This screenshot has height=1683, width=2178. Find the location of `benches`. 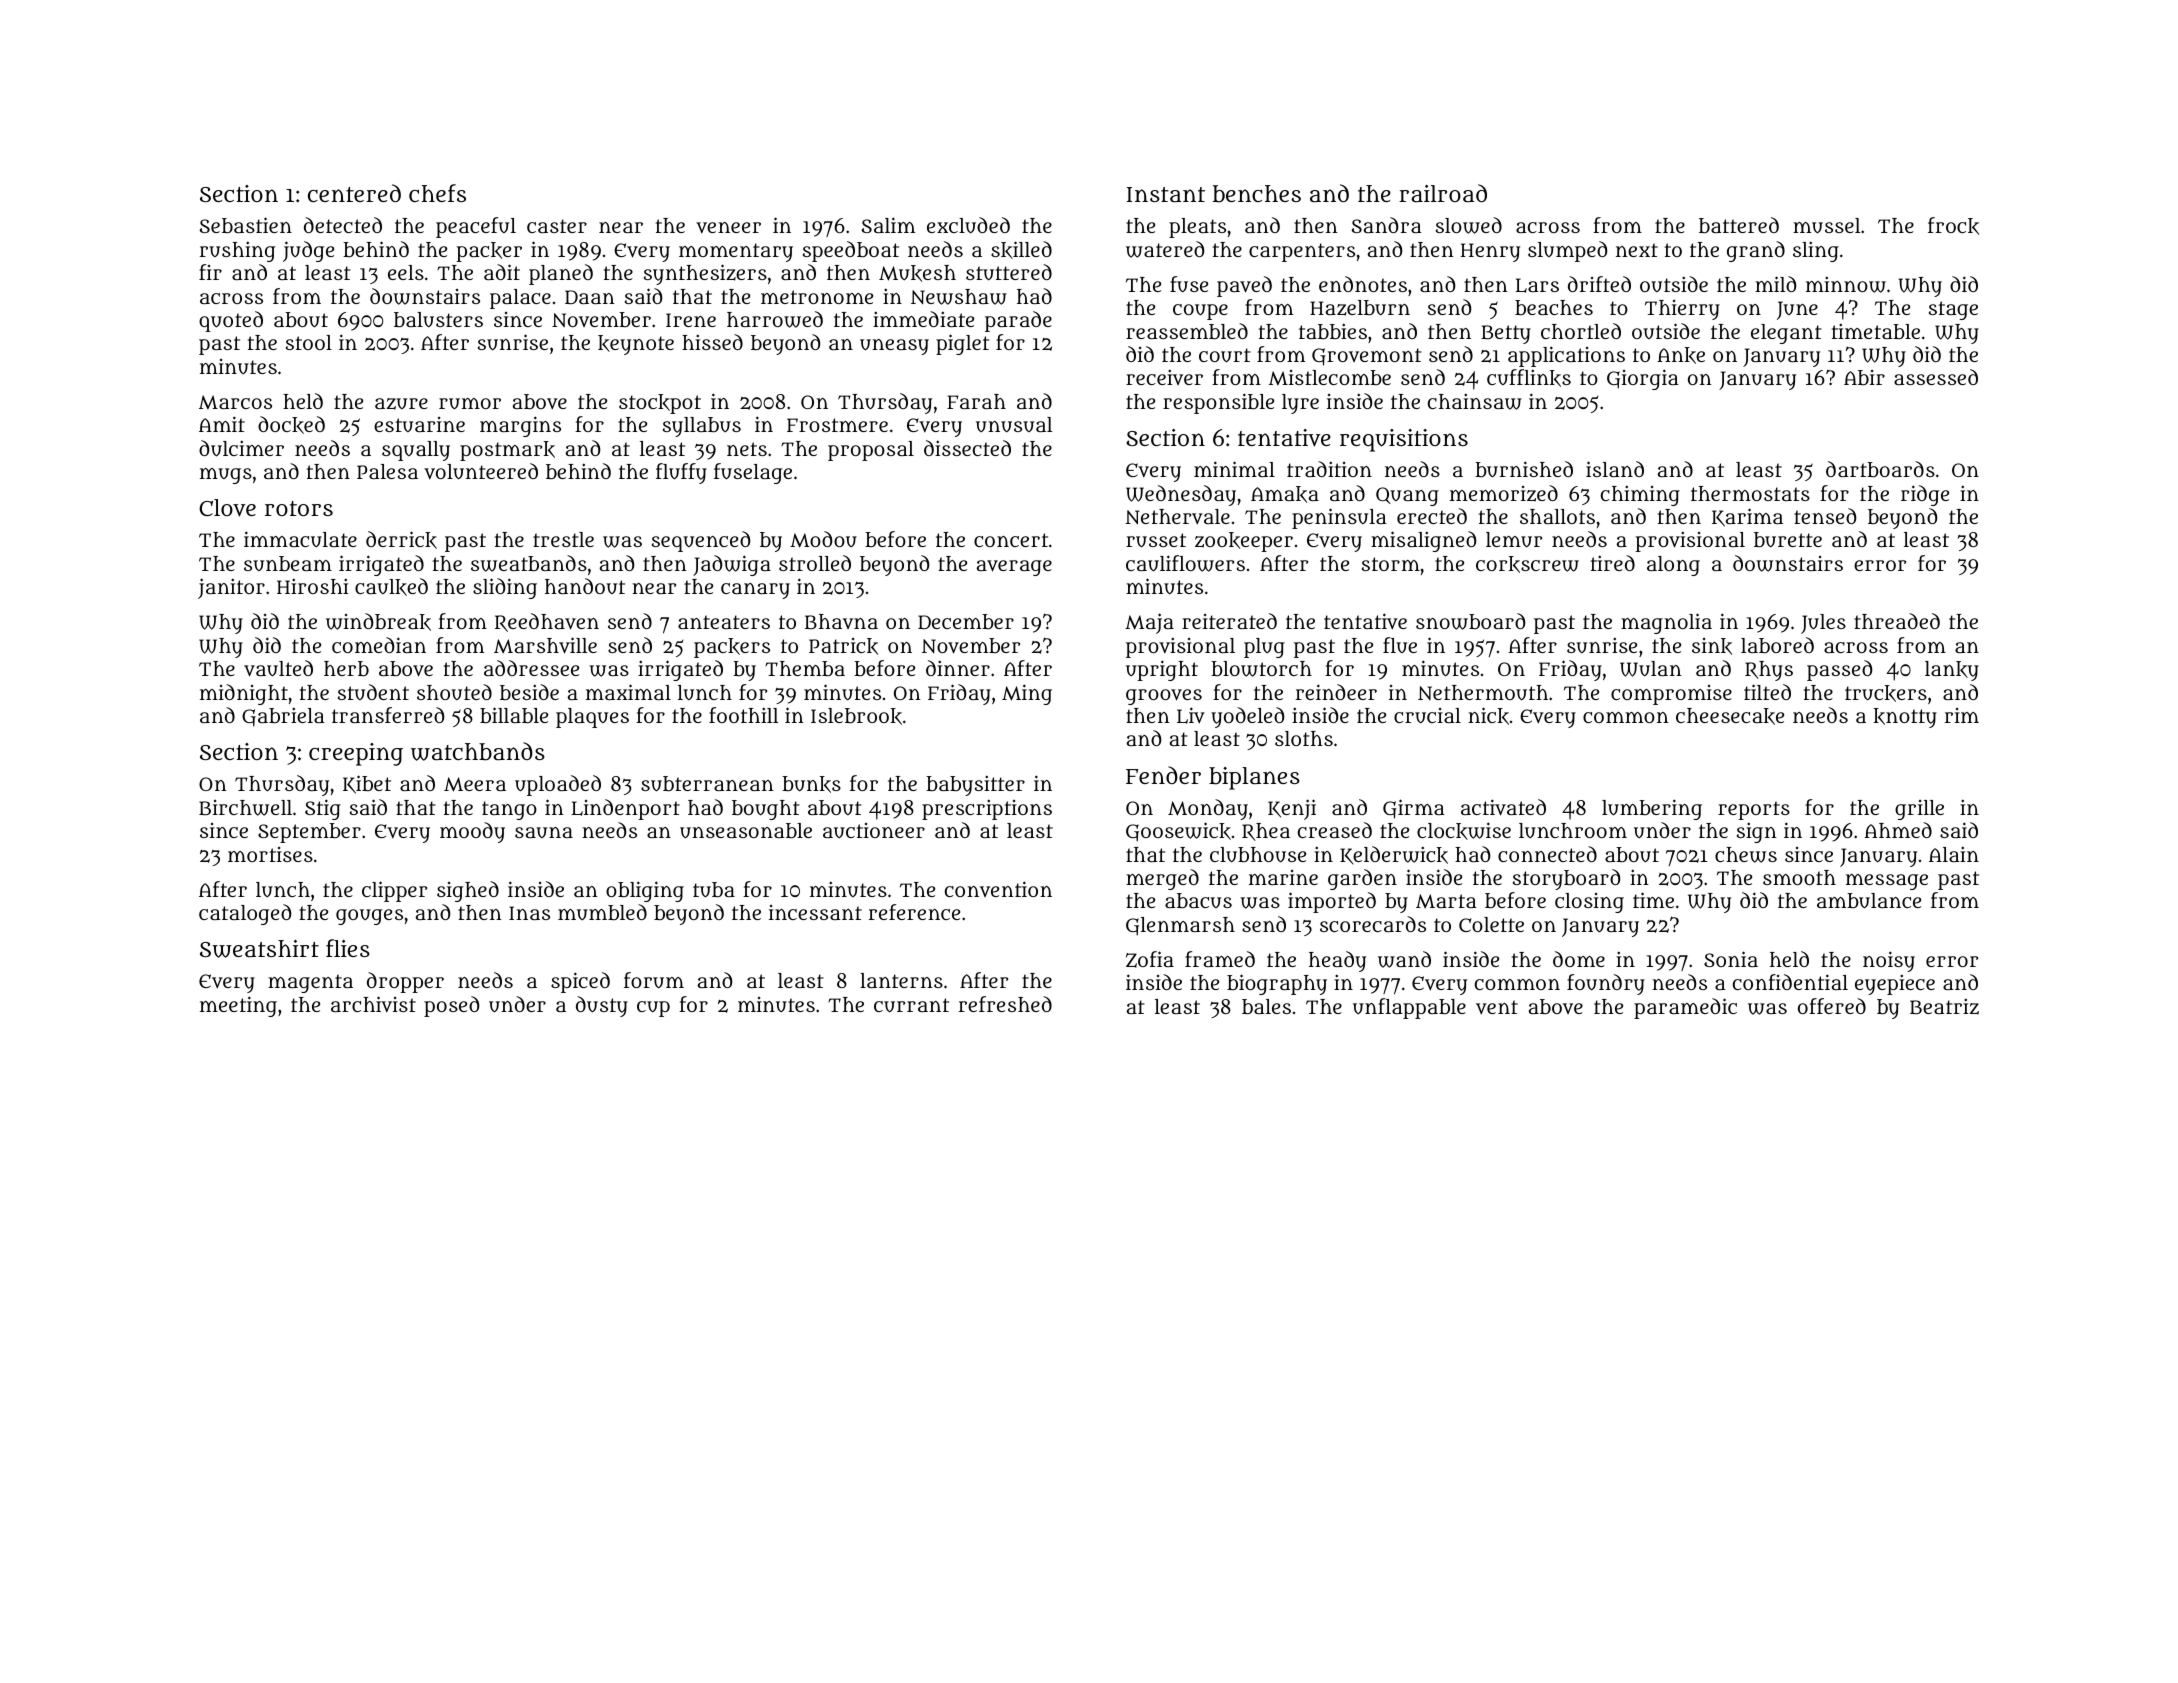

benches is located at coordinates (1257, 194).
